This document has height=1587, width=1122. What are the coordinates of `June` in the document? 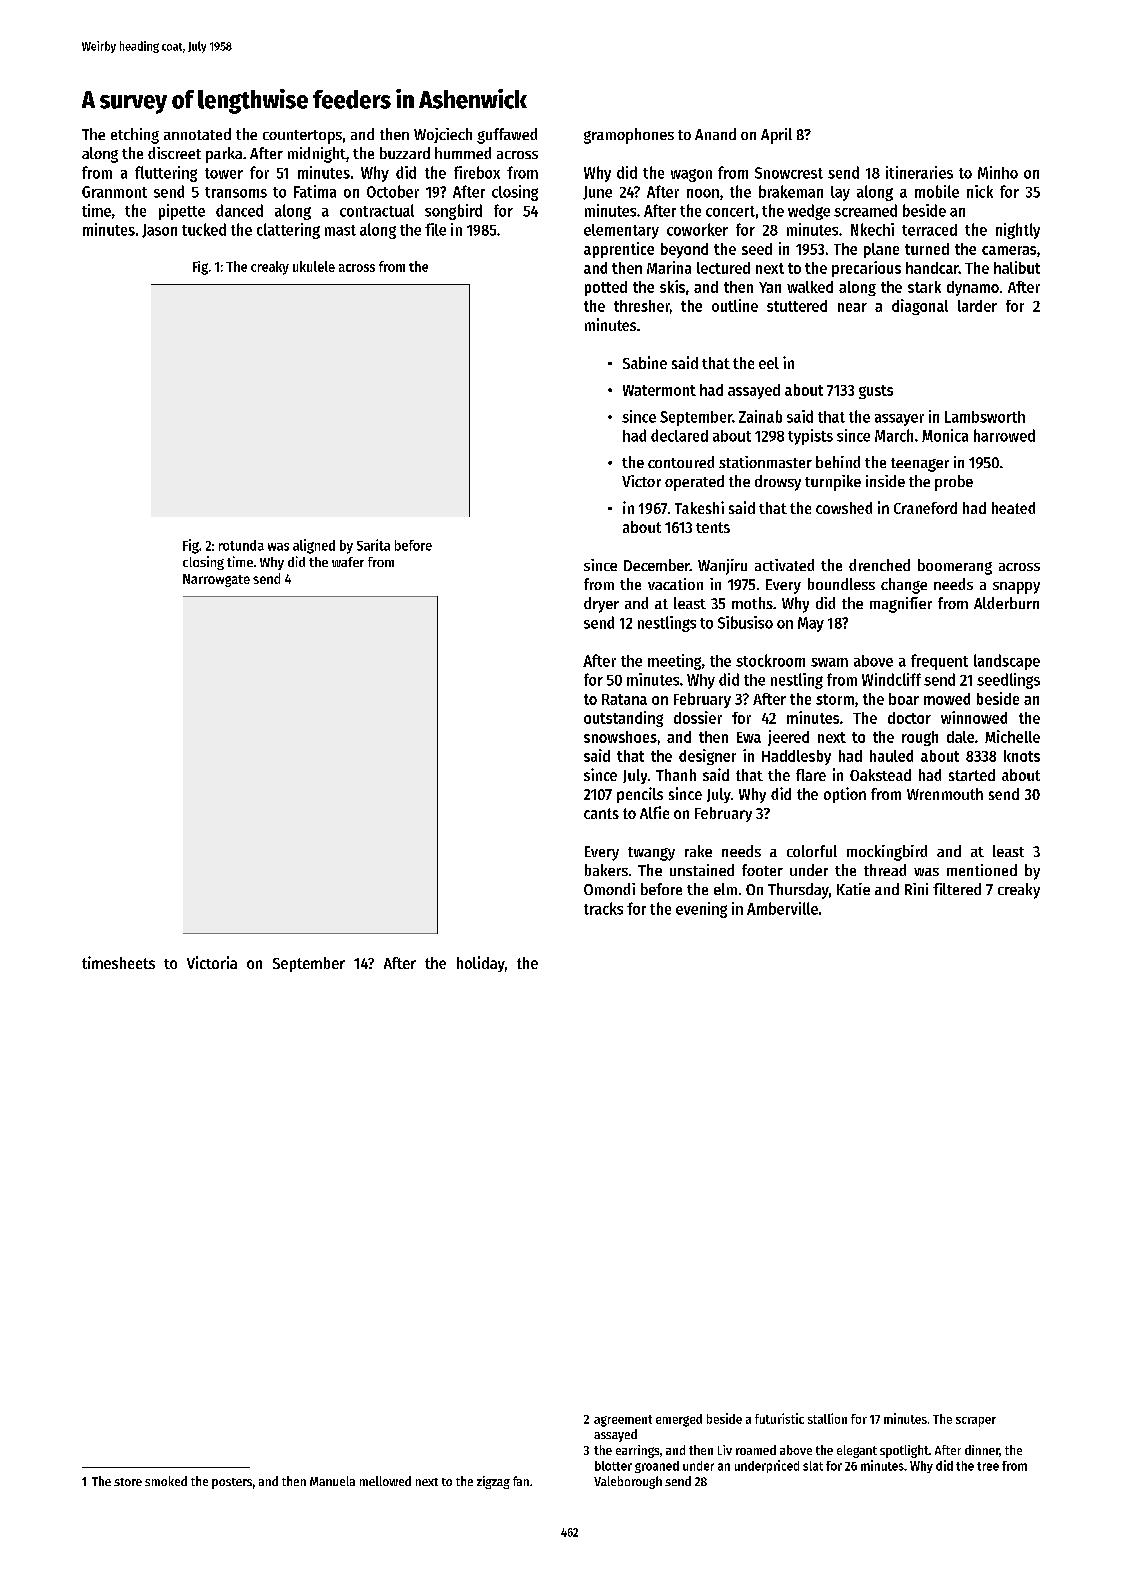 It's located at (597, 193).
